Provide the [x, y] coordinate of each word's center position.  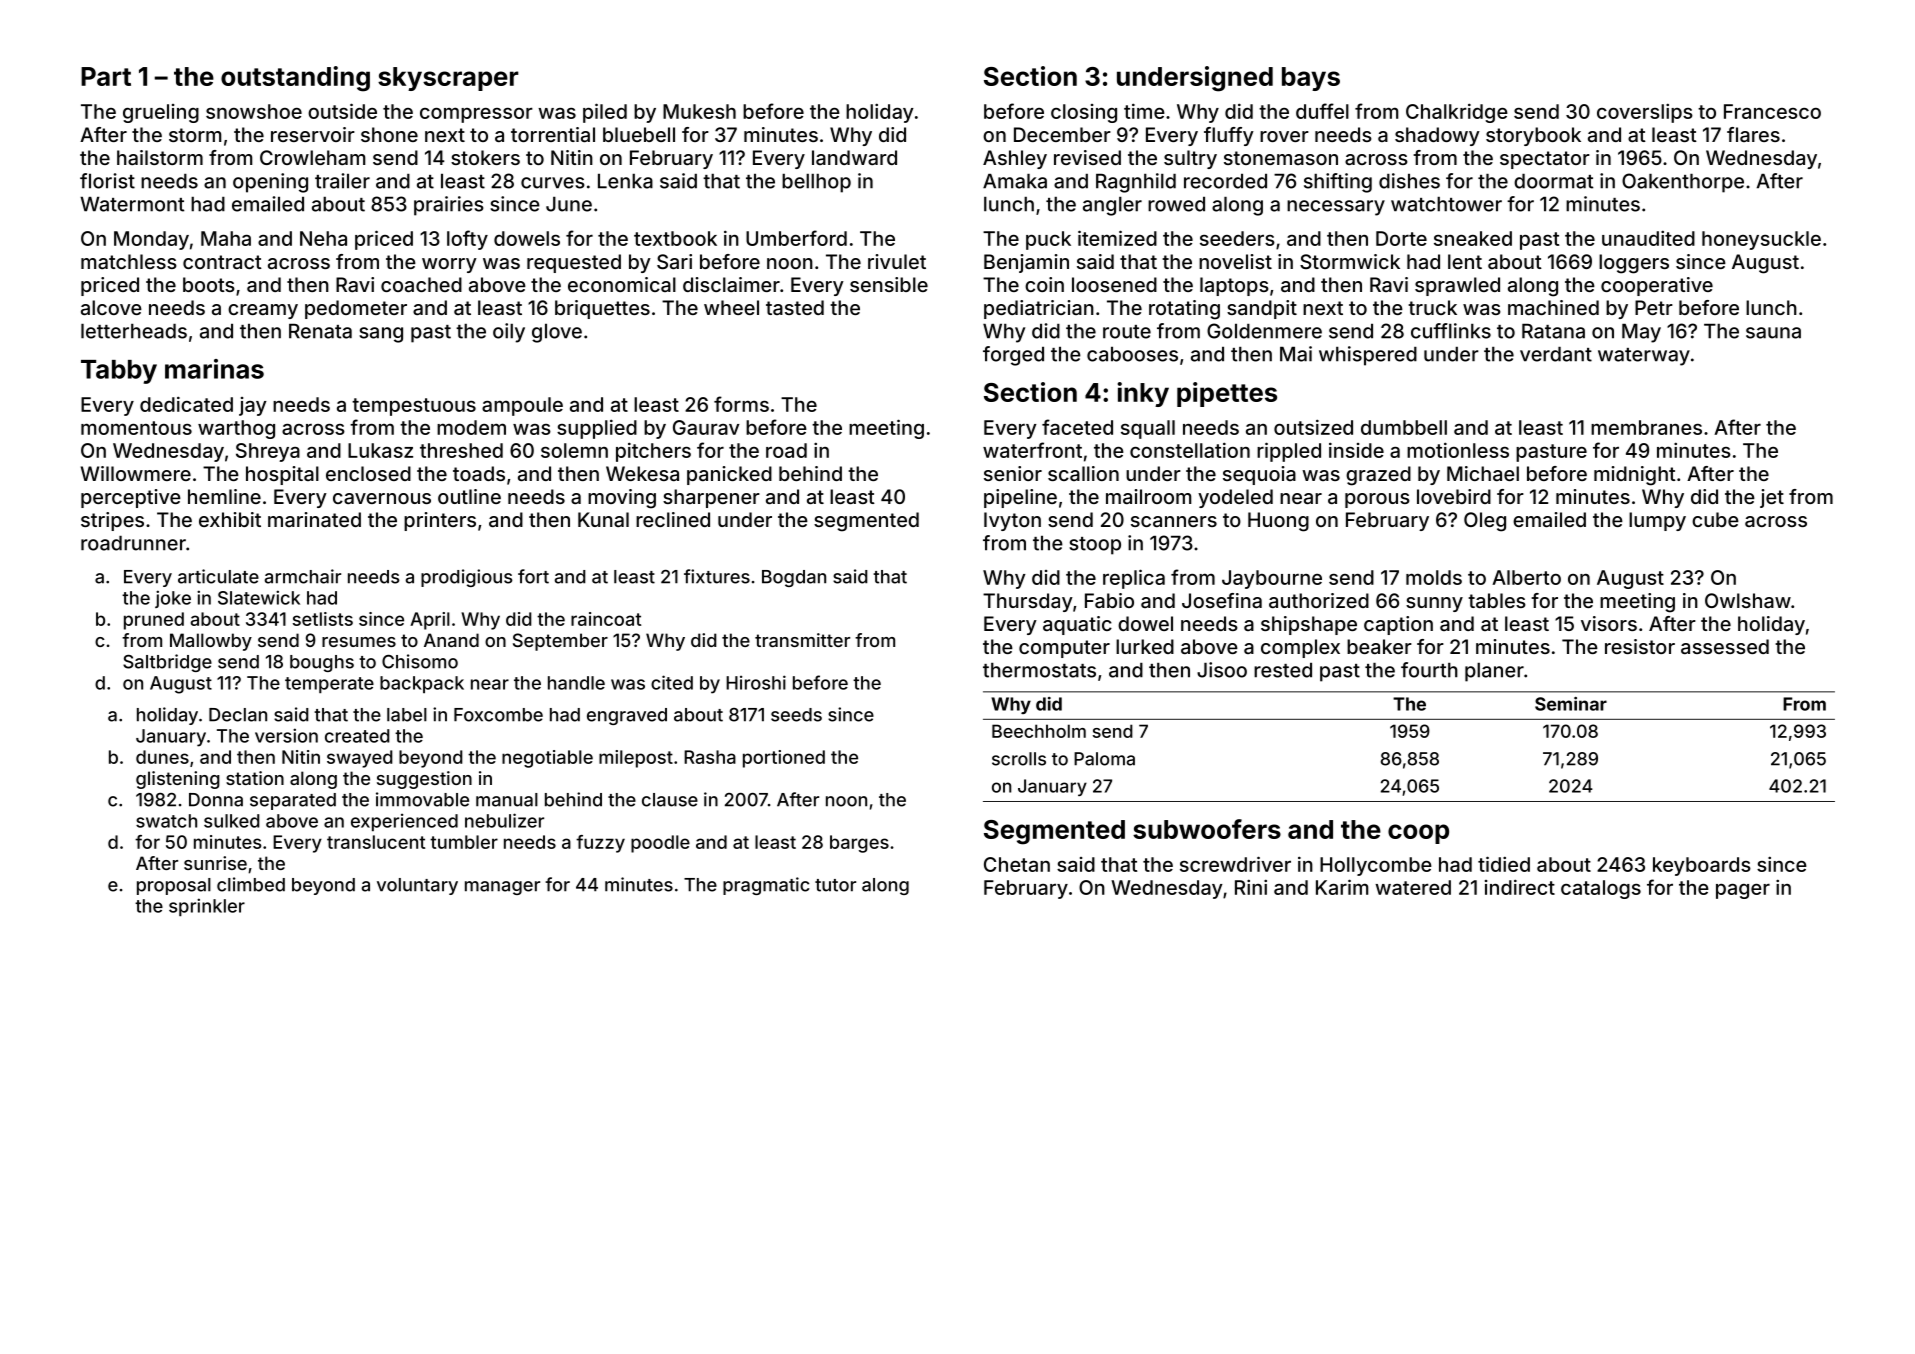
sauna [1773, 333]
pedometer [356, 309]
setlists [323, 619]
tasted [795, 307]
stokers [485, 157]
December [1062, 134]
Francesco [1772, 111]
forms [741, 404]
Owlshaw [1748, 600]
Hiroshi [756, 682]
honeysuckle [1761, 240]
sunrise [215, 863]
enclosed [368, 473]
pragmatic [766, 886]
